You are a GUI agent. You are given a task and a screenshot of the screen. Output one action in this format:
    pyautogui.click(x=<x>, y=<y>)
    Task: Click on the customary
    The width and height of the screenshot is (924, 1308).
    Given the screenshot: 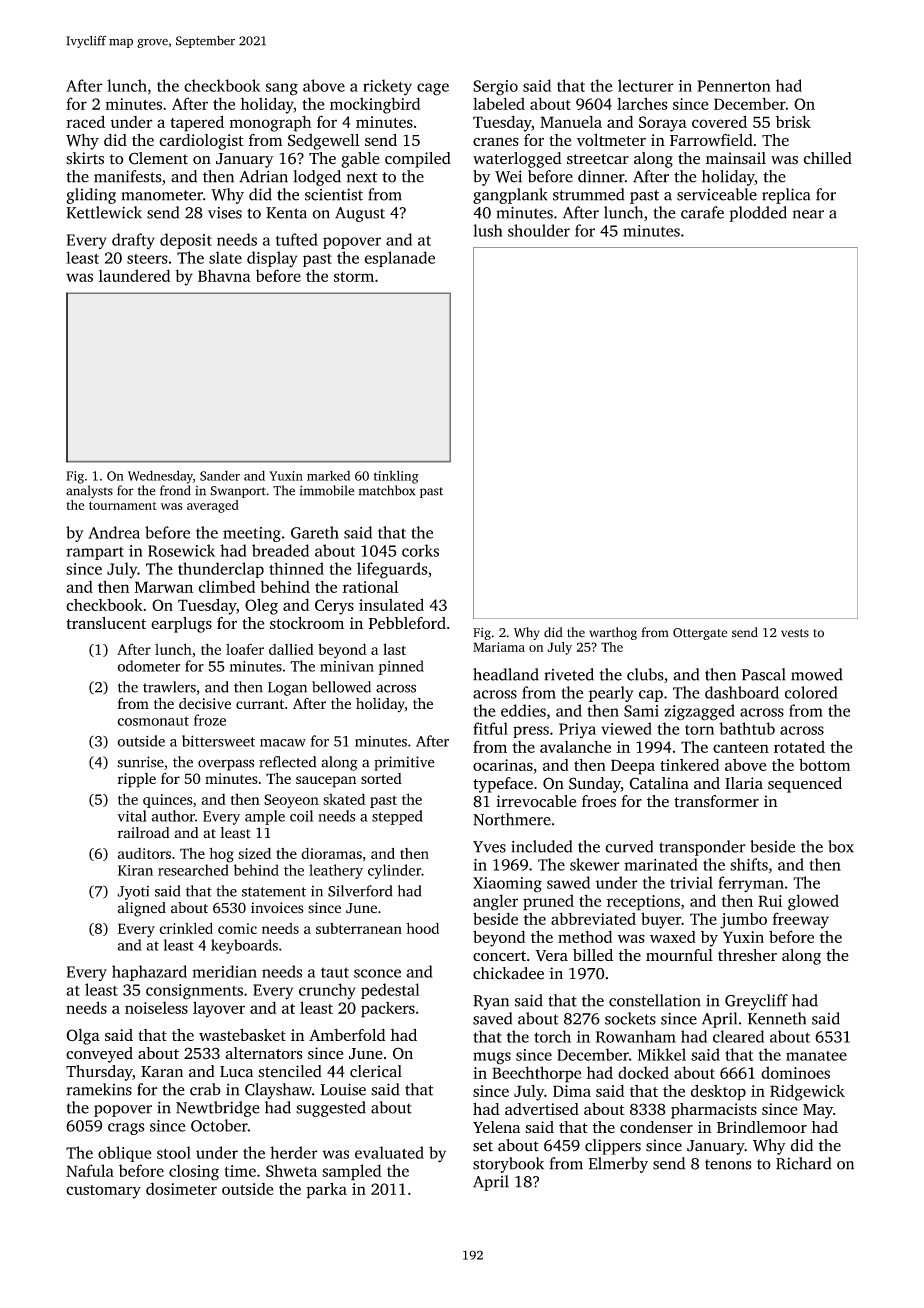 What is the action you would take?
    pyautogui.click(x=103, y=1192)
